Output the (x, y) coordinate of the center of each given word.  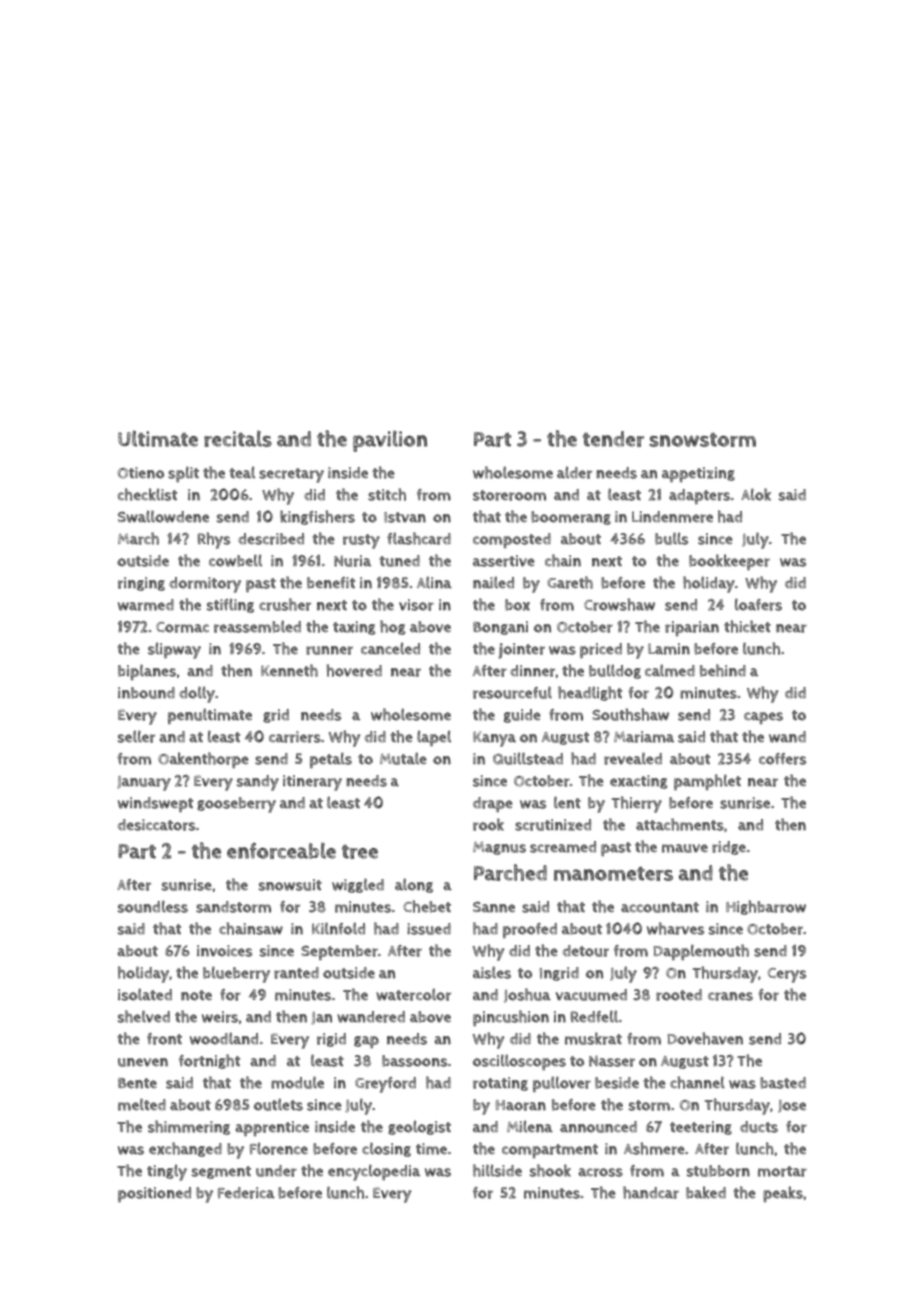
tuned (399, 561)
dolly (197, 694)
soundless (153, 906)
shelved (144, 1016)
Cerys (786, 975)
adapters (699, 496)
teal (242, 472)
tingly (167, 1172)
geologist (419, 1127)
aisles (492, 972)
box (517, 605)
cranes (730, 996)
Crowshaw (619, 604)
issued (429, 929)
